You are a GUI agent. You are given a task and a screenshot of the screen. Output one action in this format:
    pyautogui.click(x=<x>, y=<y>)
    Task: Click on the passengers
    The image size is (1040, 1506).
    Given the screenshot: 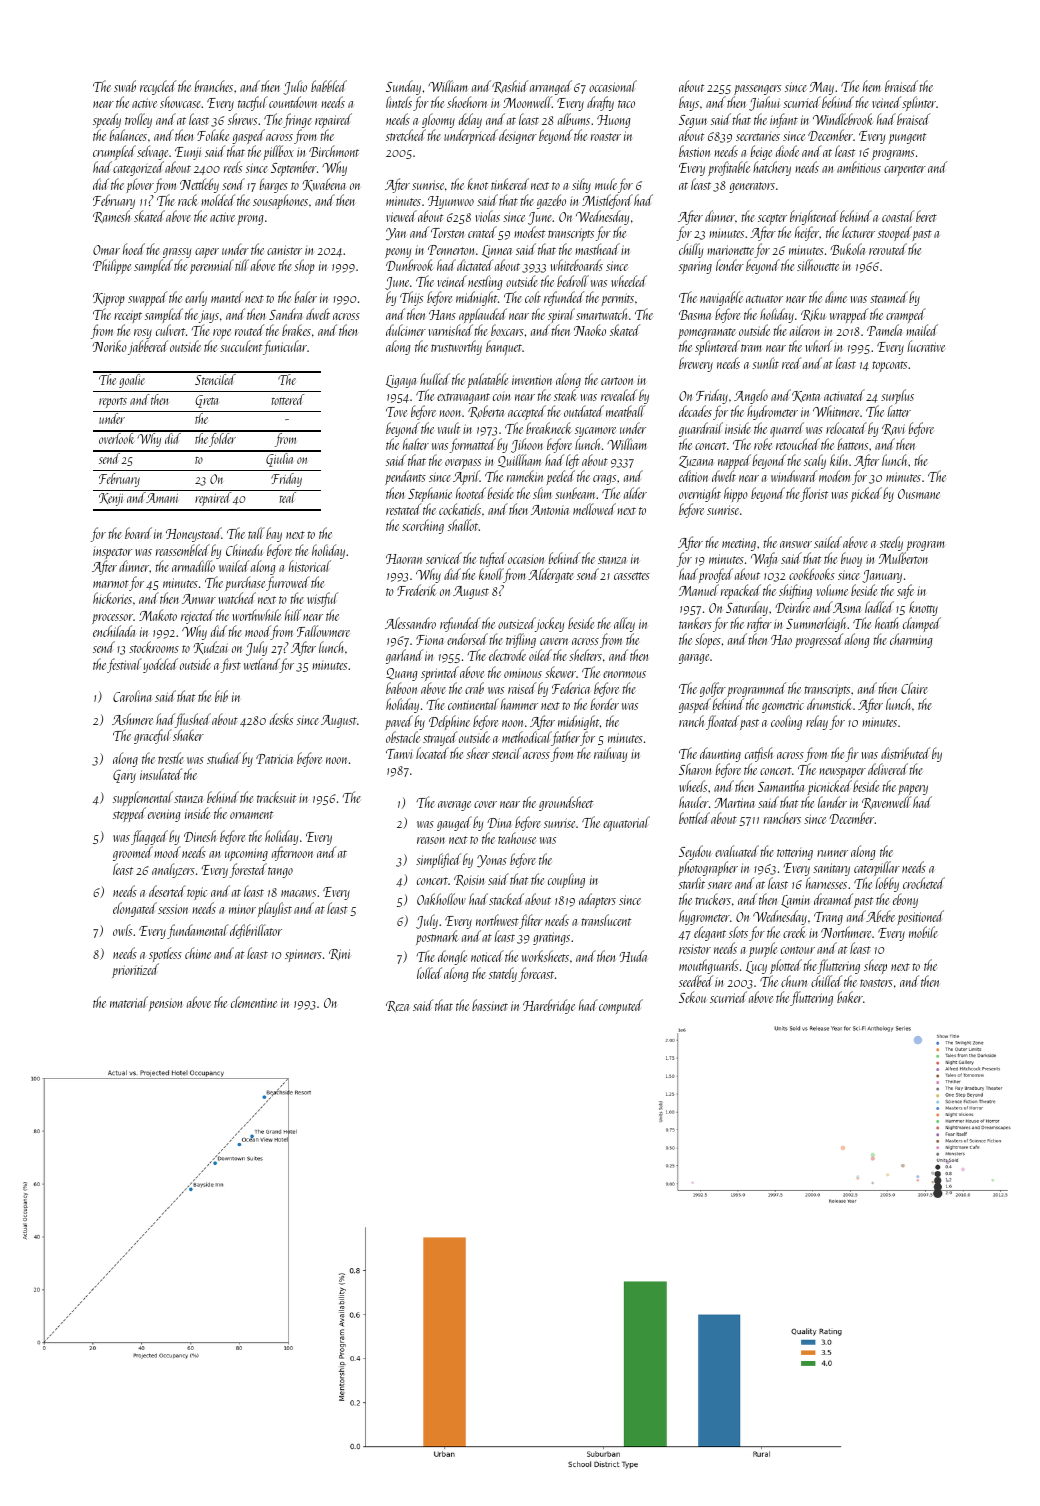 What is the action you would take?
    pyautogui.click(x=757, y=91)
